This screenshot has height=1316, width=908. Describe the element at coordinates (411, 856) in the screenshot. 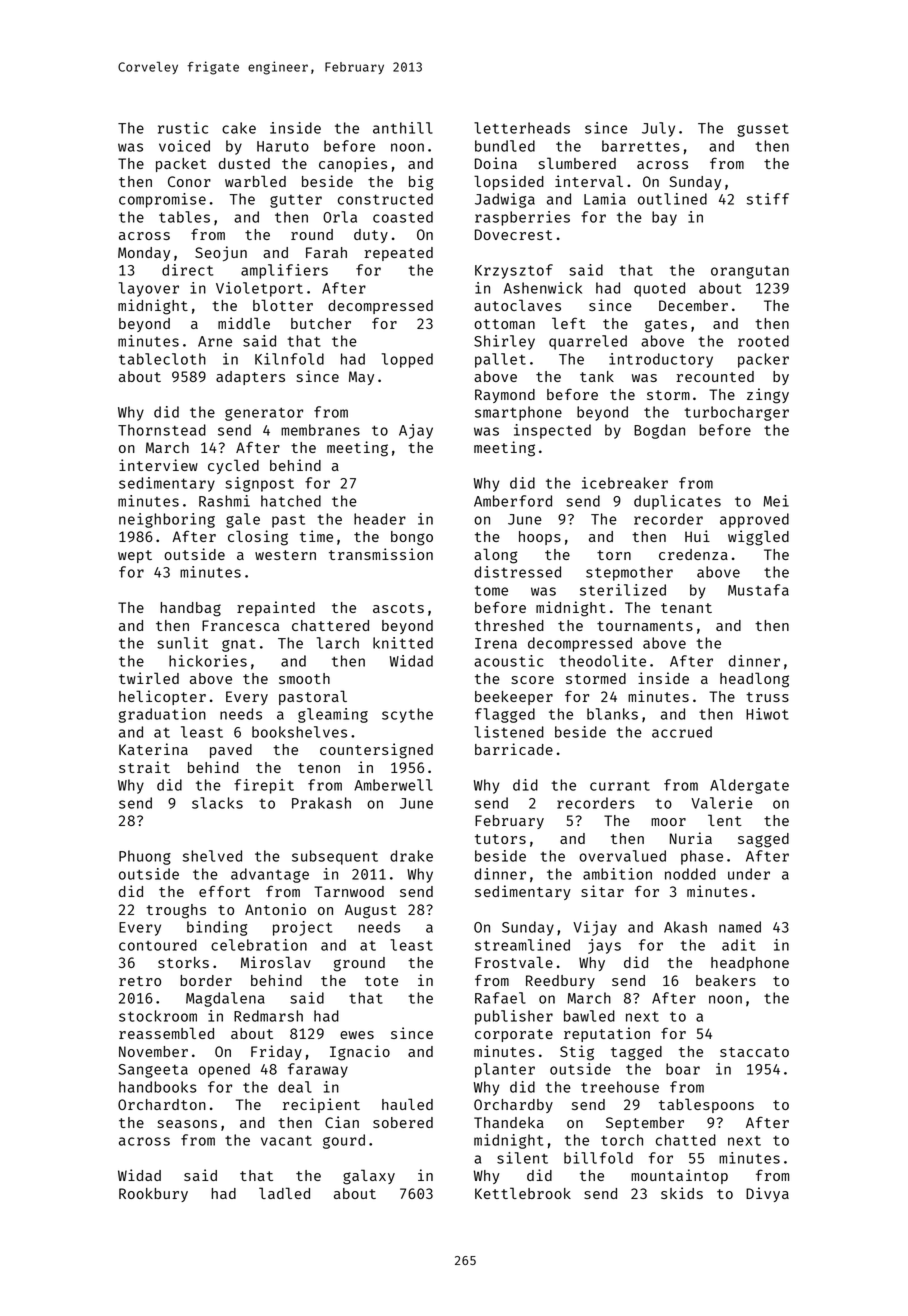

I see `drake` at that location.
